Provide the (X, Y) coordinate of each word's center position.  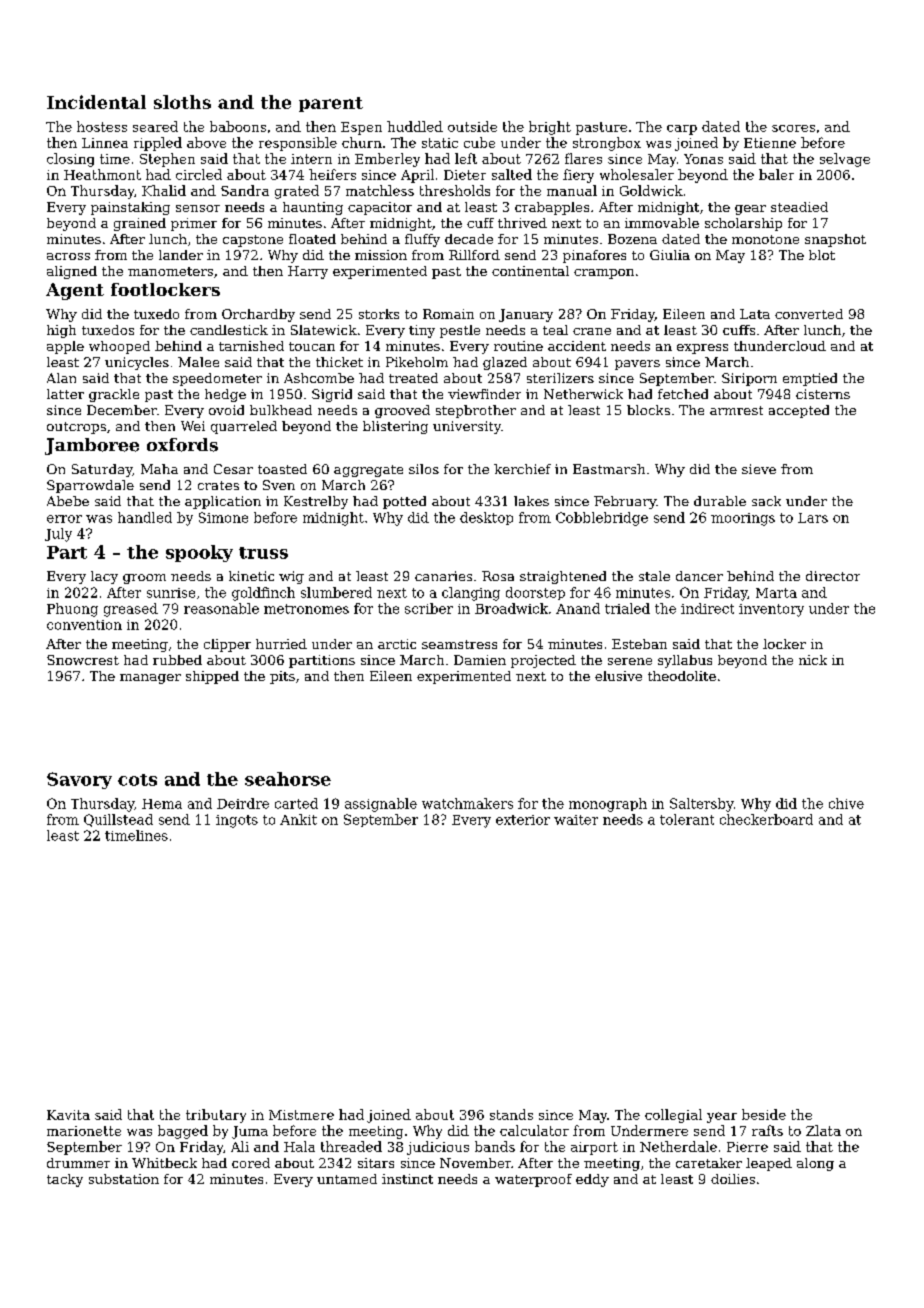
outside (472, 126)
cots (137, 780)
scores (793, 128)
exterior (523, 820)
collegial (673, 1116)
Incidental (96, 102)
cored (251, 1163)
